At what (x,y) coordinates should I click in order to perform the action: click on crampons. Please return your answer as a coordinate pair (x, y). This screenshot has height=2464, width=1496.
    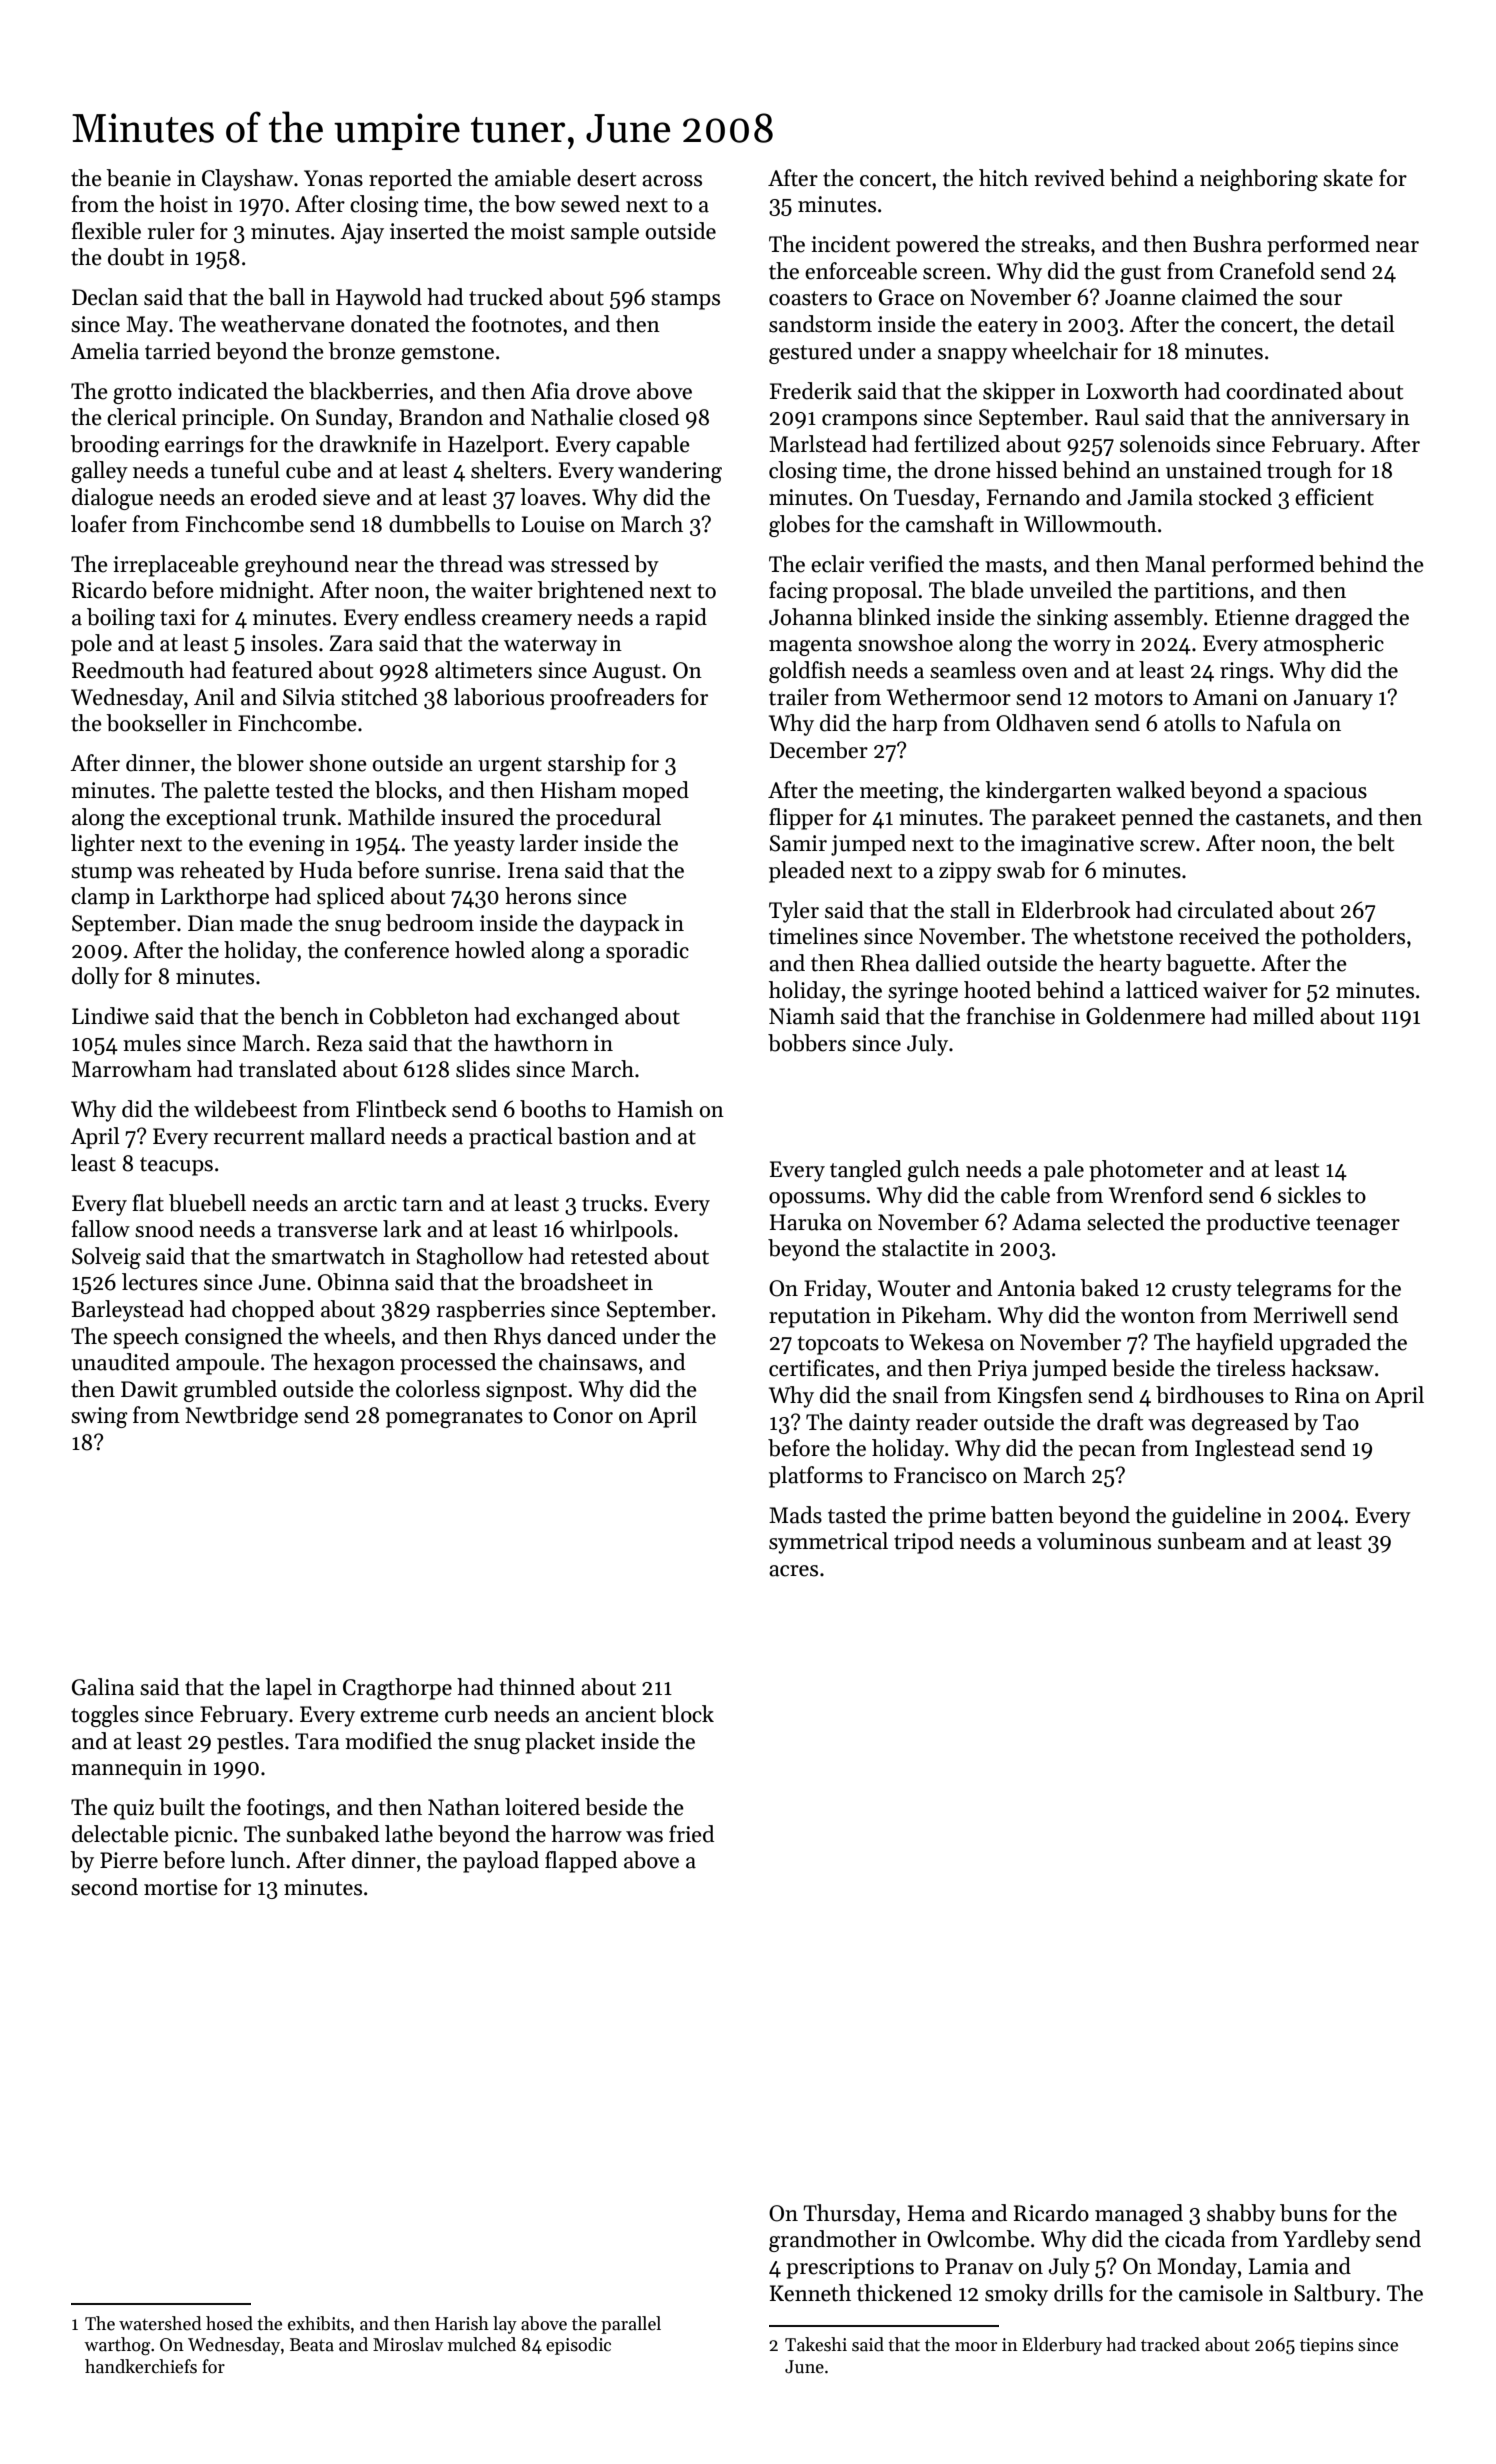
    Looking at the image, I should click on (869, 422).
